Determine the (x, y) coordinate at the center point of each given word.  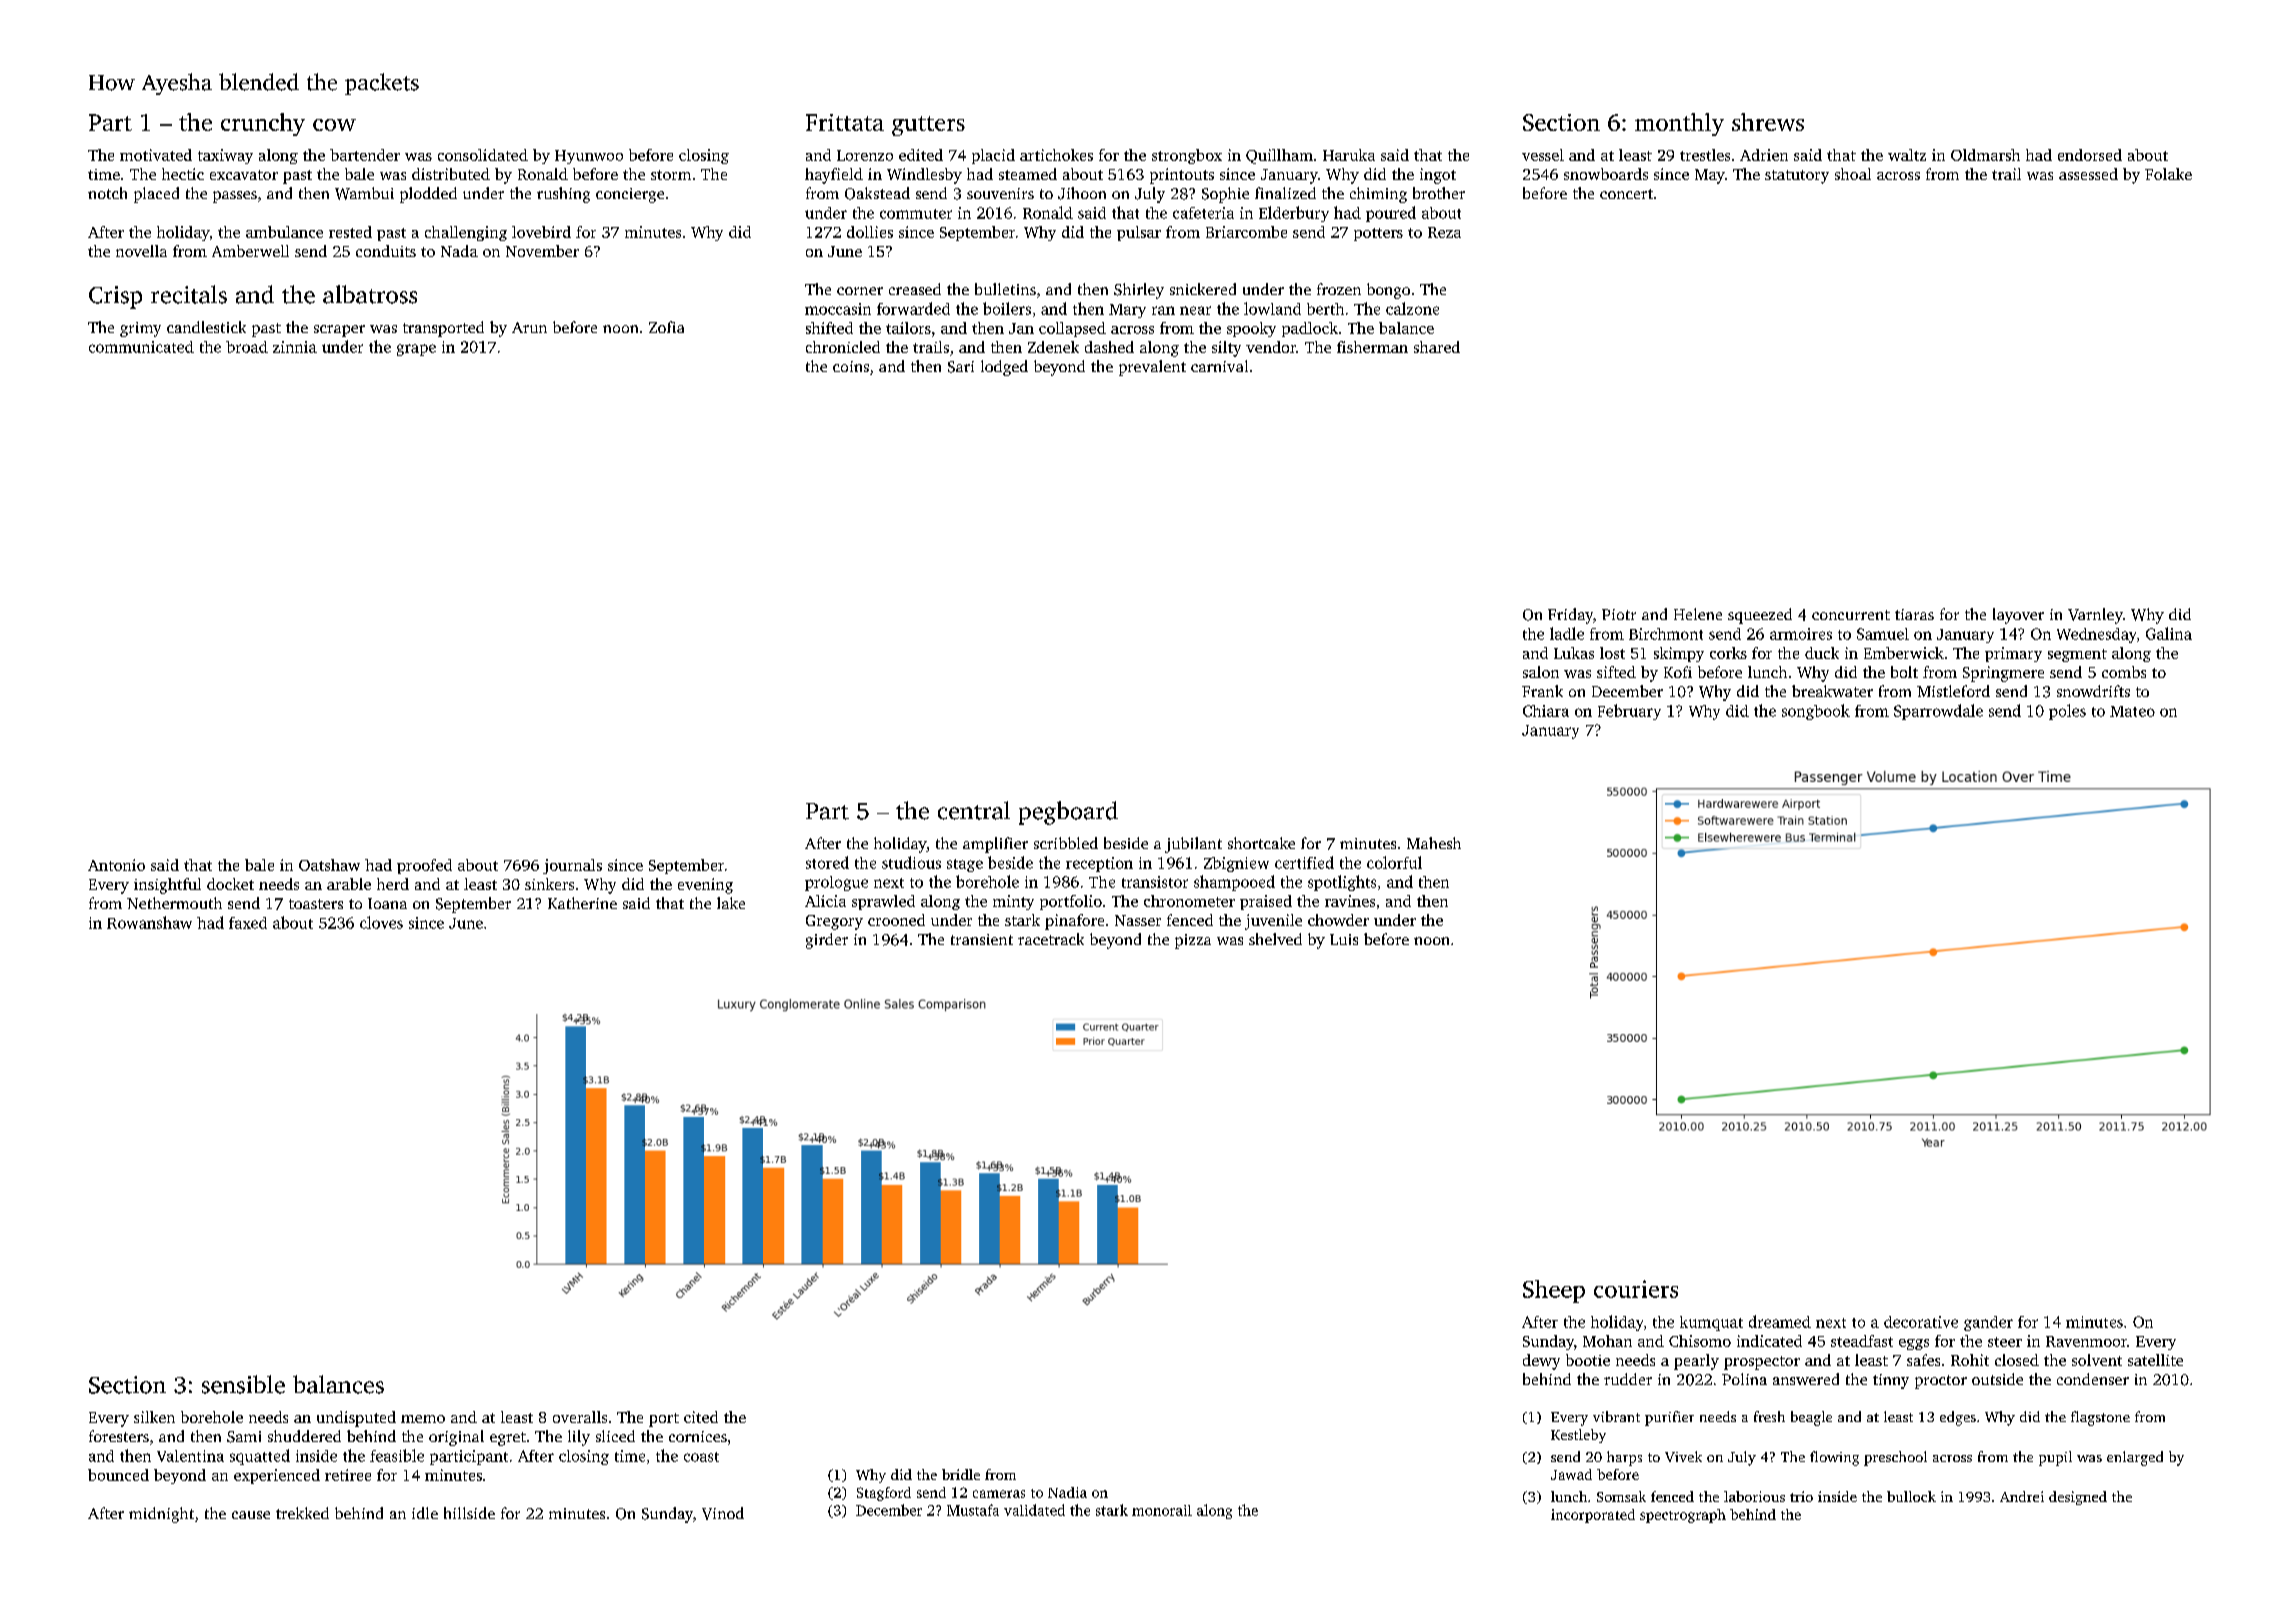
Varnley (2095, 616)
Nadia (1067, 1492)
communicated (141, 347)
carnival (1219, 366)
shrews (1768, 122)
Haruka (1349, 155)
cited (701, 1417)
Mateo (2132, 711)
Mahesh (1434, 843)
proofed (424, 866)
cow (334, 125)
